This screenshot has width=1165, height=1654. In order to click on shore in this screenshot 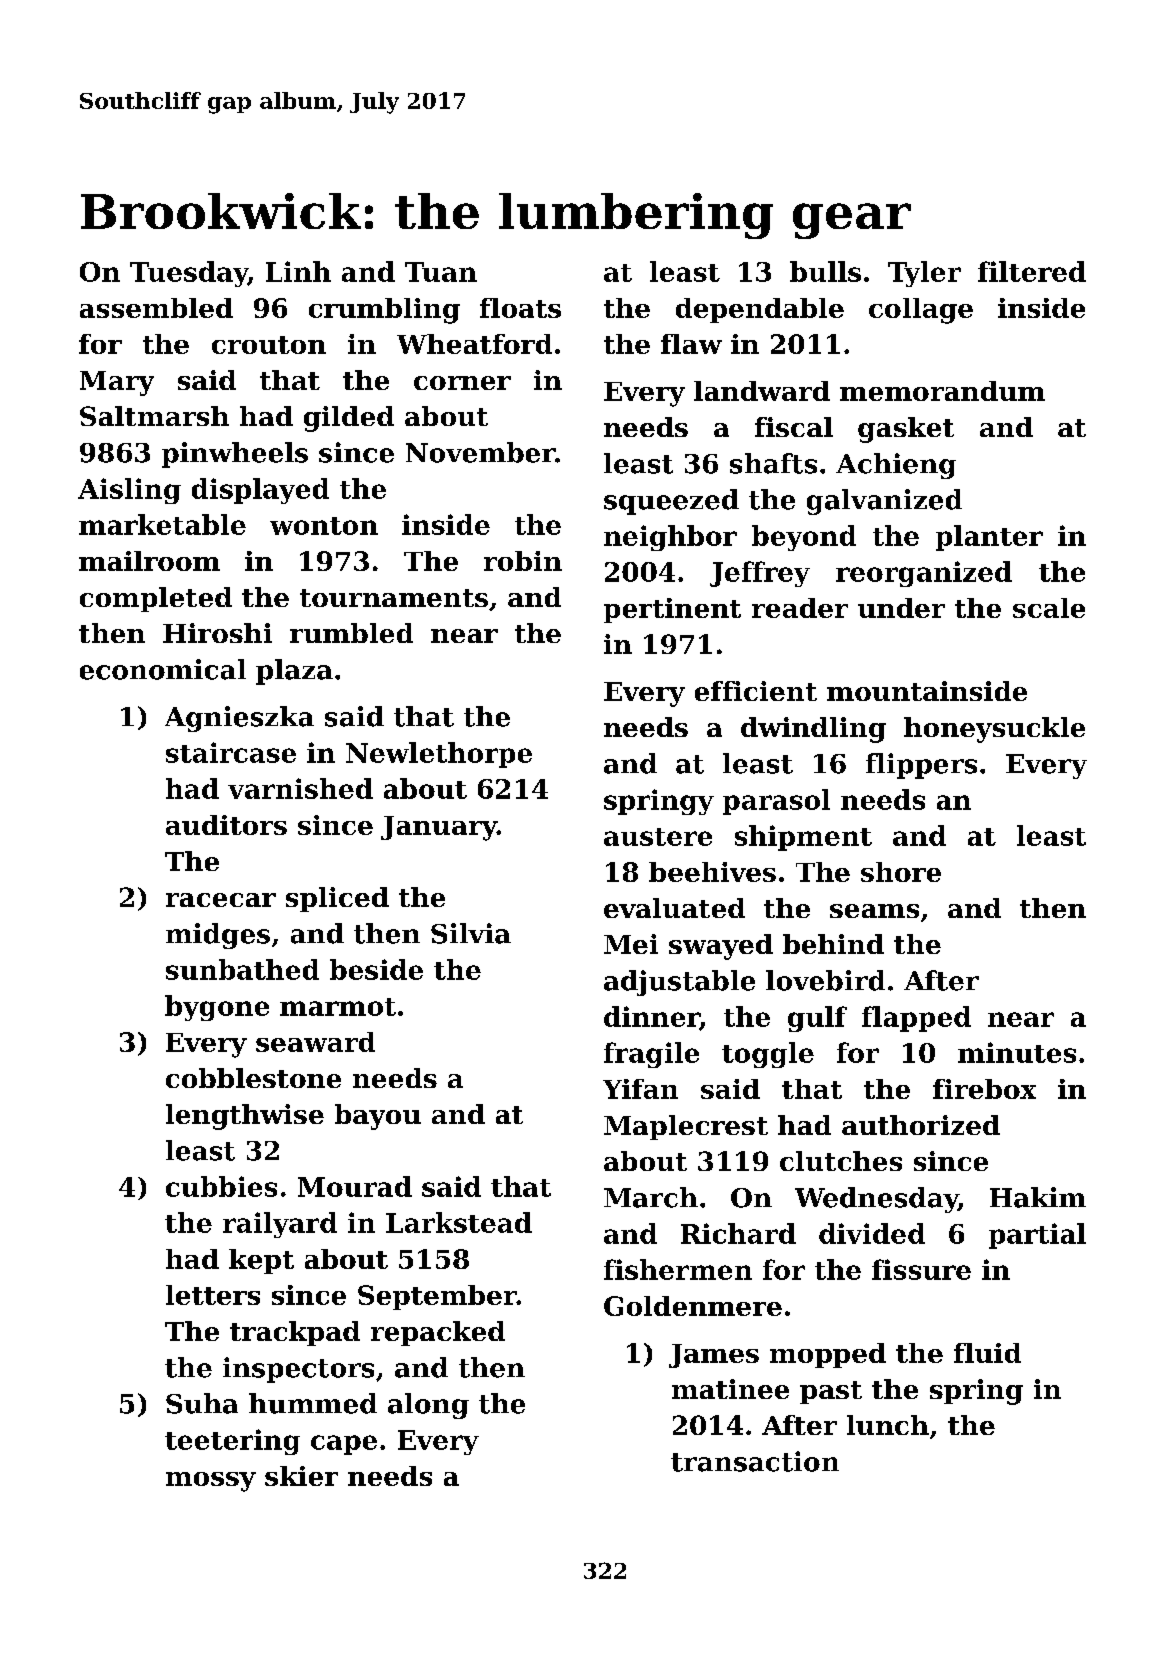, I will do `click(901, 872)`.
